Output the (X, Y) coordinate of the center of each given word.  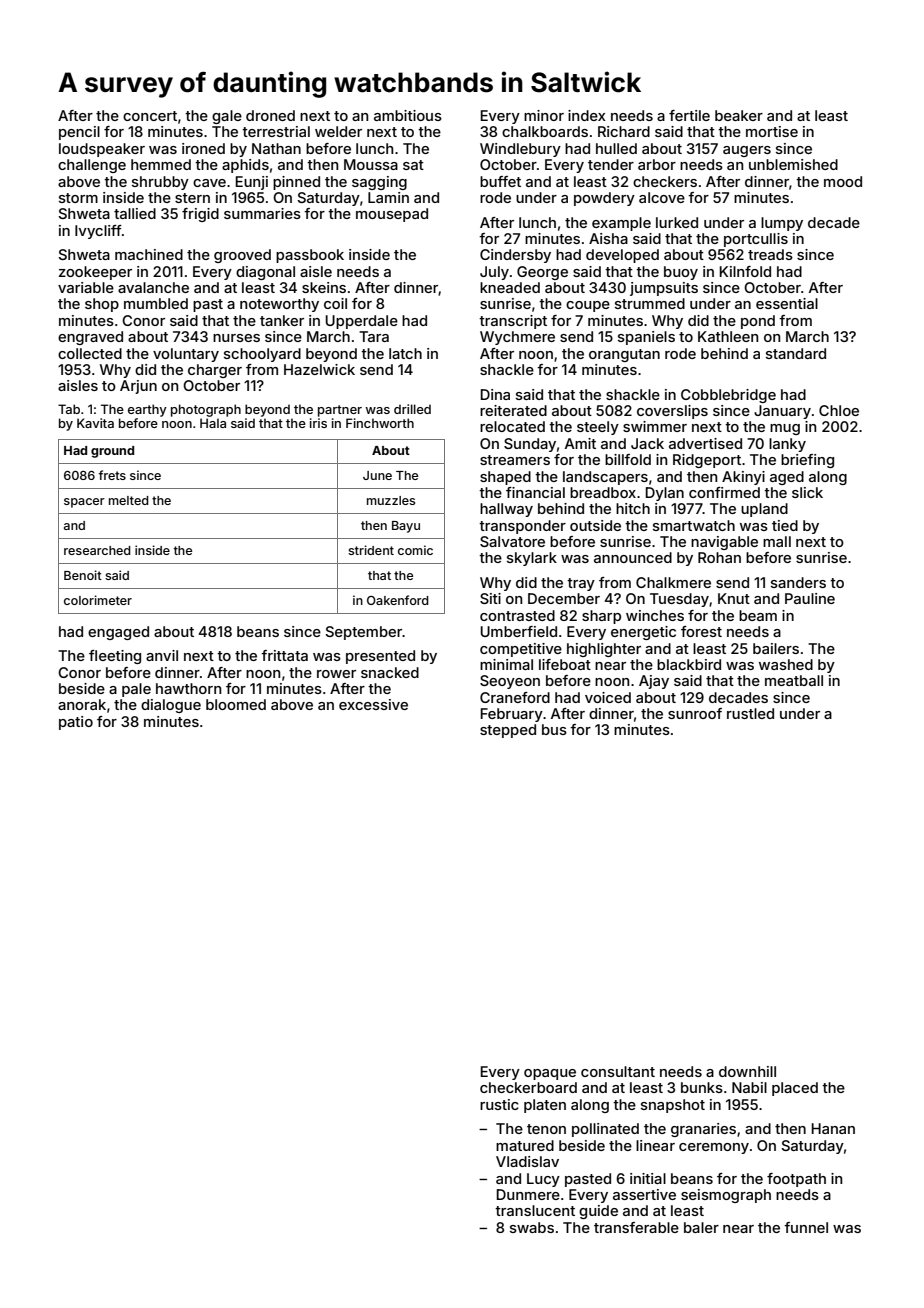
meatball (794, 680)
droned (270, 115)
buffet (500, 181)
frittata (284, 655)
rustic (499, 1104)
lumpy (782, 224)
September (363, 633)
